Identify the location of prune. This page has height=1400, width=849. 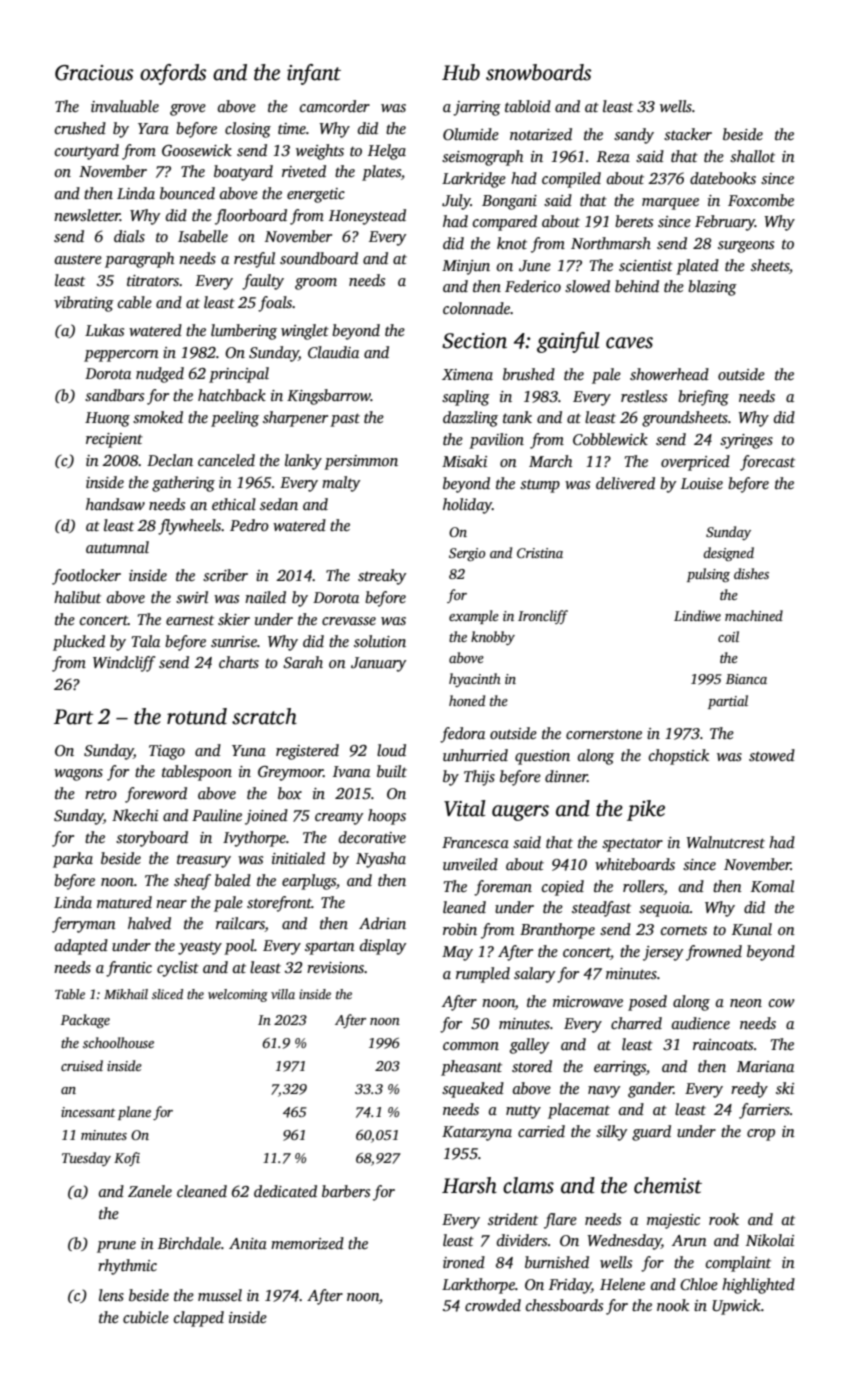
(116, 1247).
